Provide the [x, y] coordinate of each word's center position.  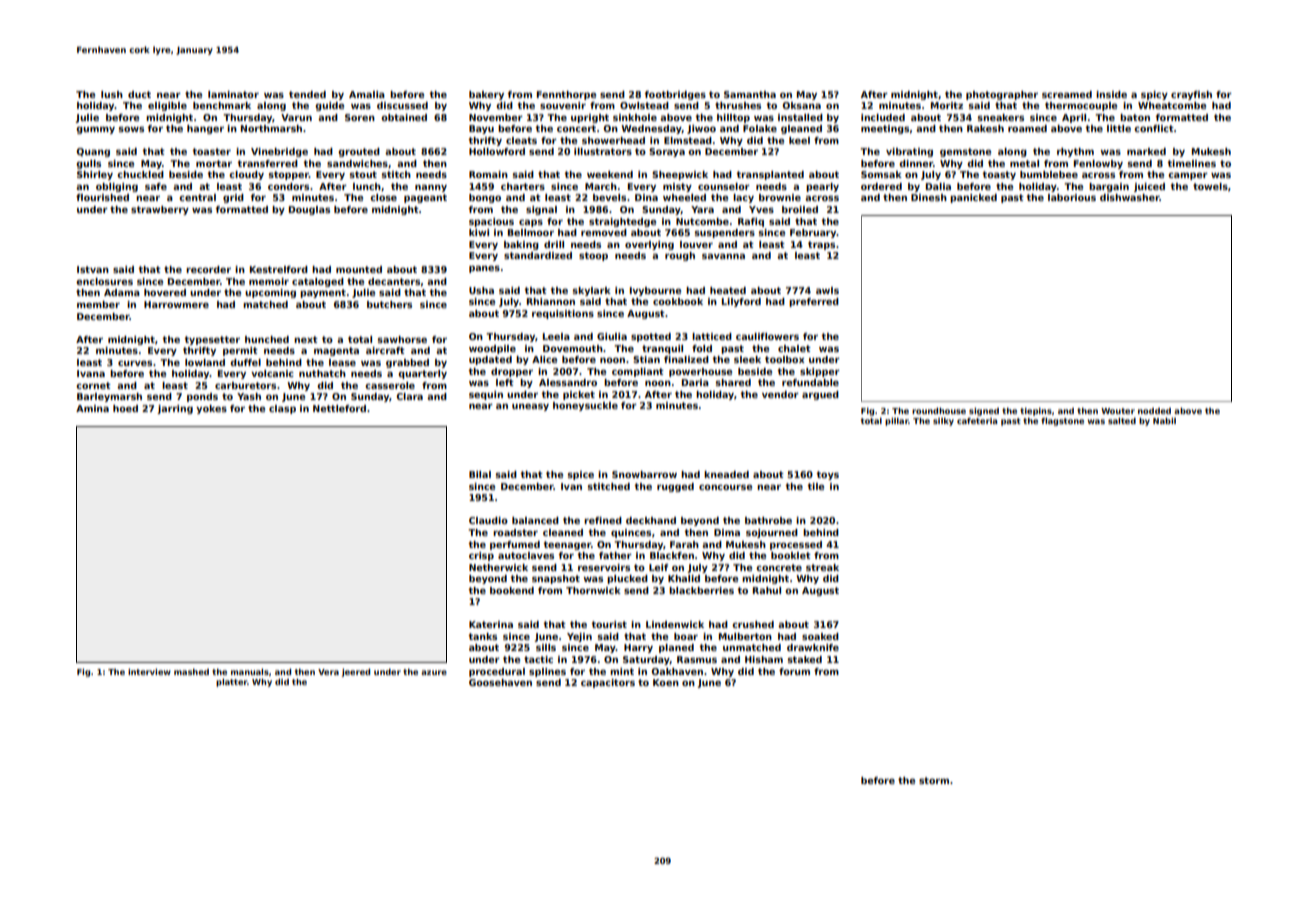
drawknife [813, 647]
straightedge [622, 222]
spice [581, 475]
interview [149, 672]
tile [815, 486]
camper [1188, 176]
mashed [191, 672]
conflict [1154, 128]
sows [131, 129]
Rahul [767, 590]
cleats [521, 140]
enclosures [104, 281]
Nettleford [339, 408]
